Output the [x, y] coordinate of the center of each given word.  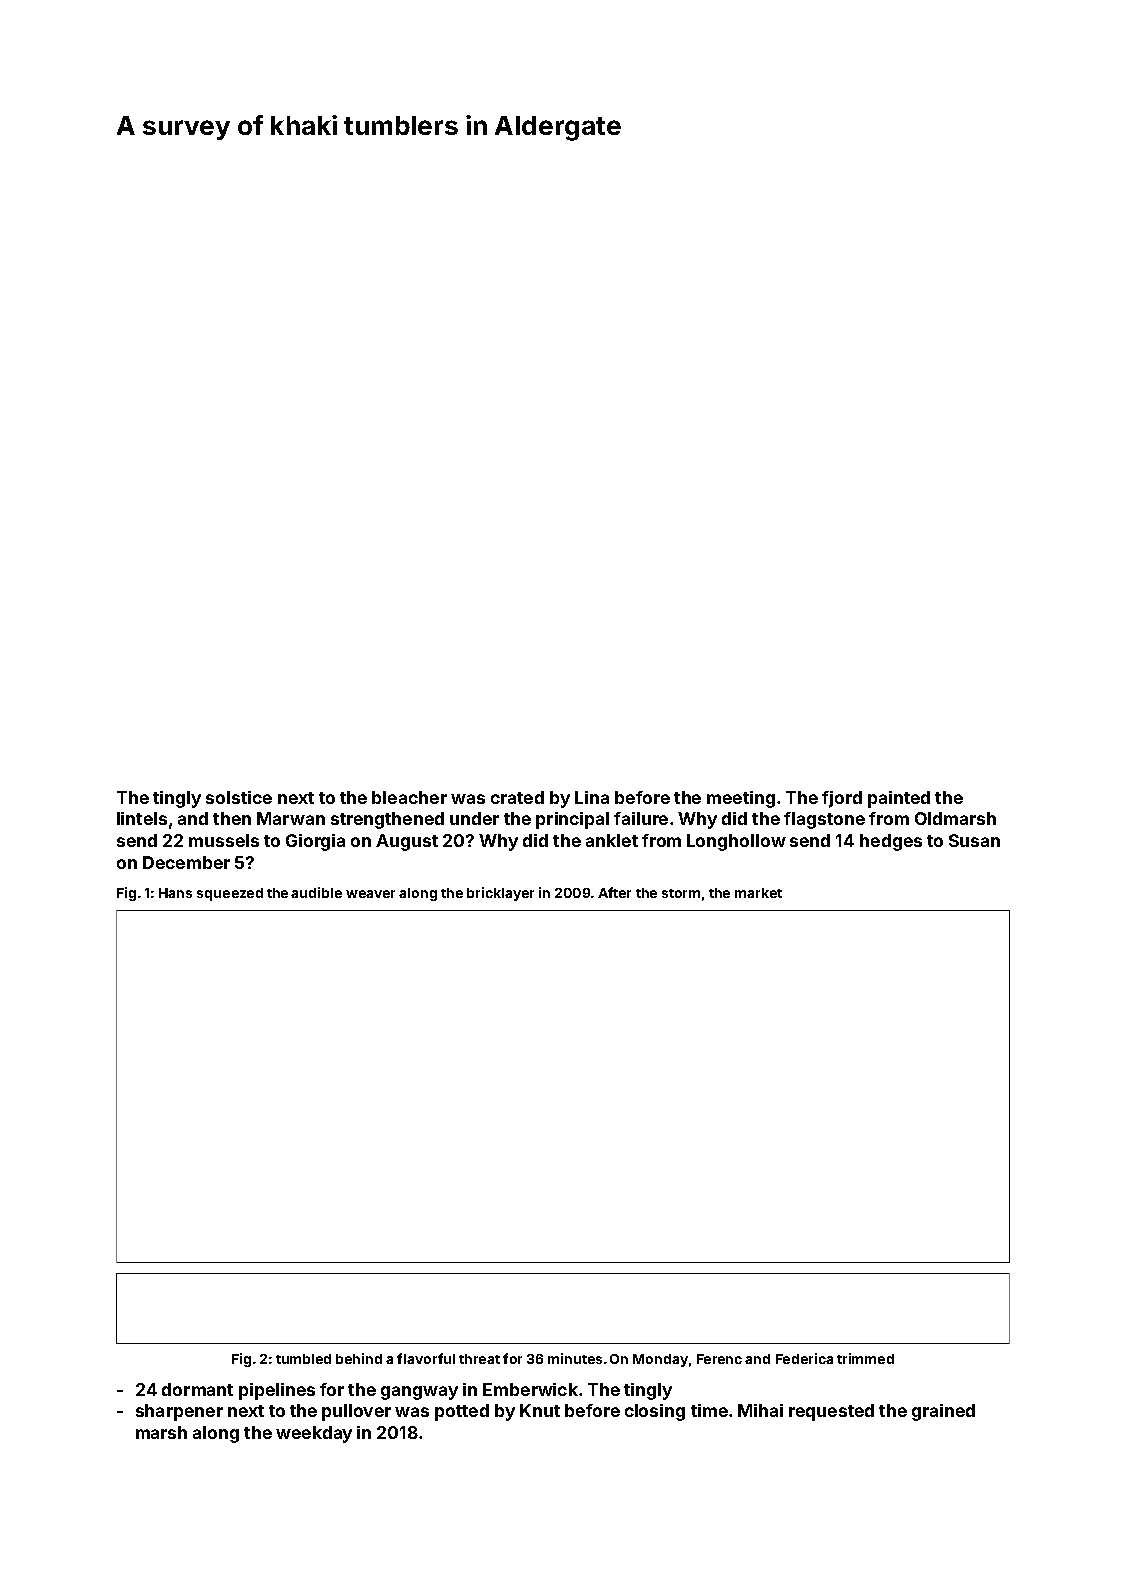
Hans [175, 893]
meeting [741, 799]
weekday [314, 1434]
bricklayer [500, 894]
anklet [612, 840]
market [758, 893]
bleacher [409, 797]
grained [943, 1412]
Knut [540, 1410]
